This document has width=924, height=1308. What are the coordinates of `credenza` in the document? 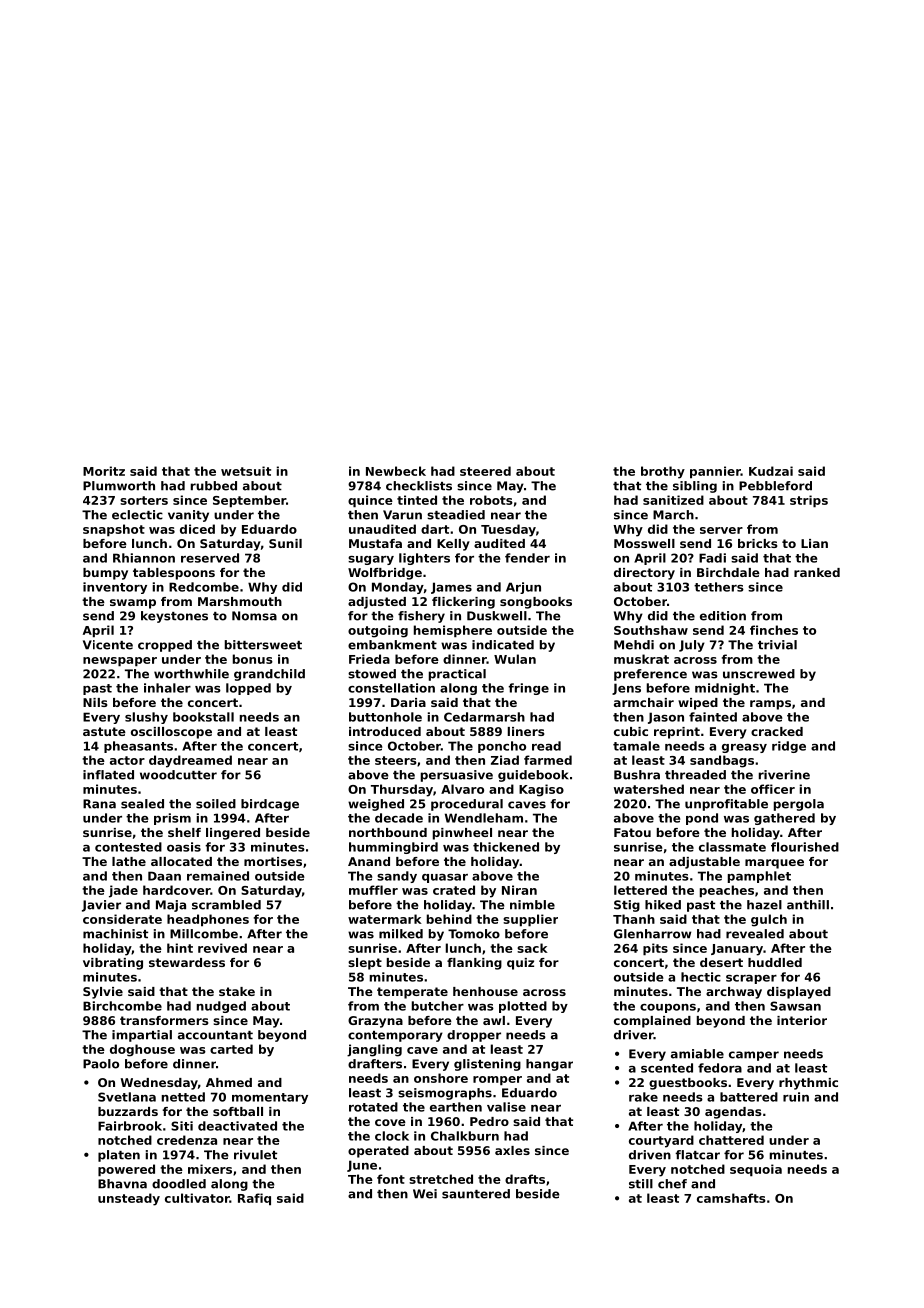 It's located at (187, 1140).
